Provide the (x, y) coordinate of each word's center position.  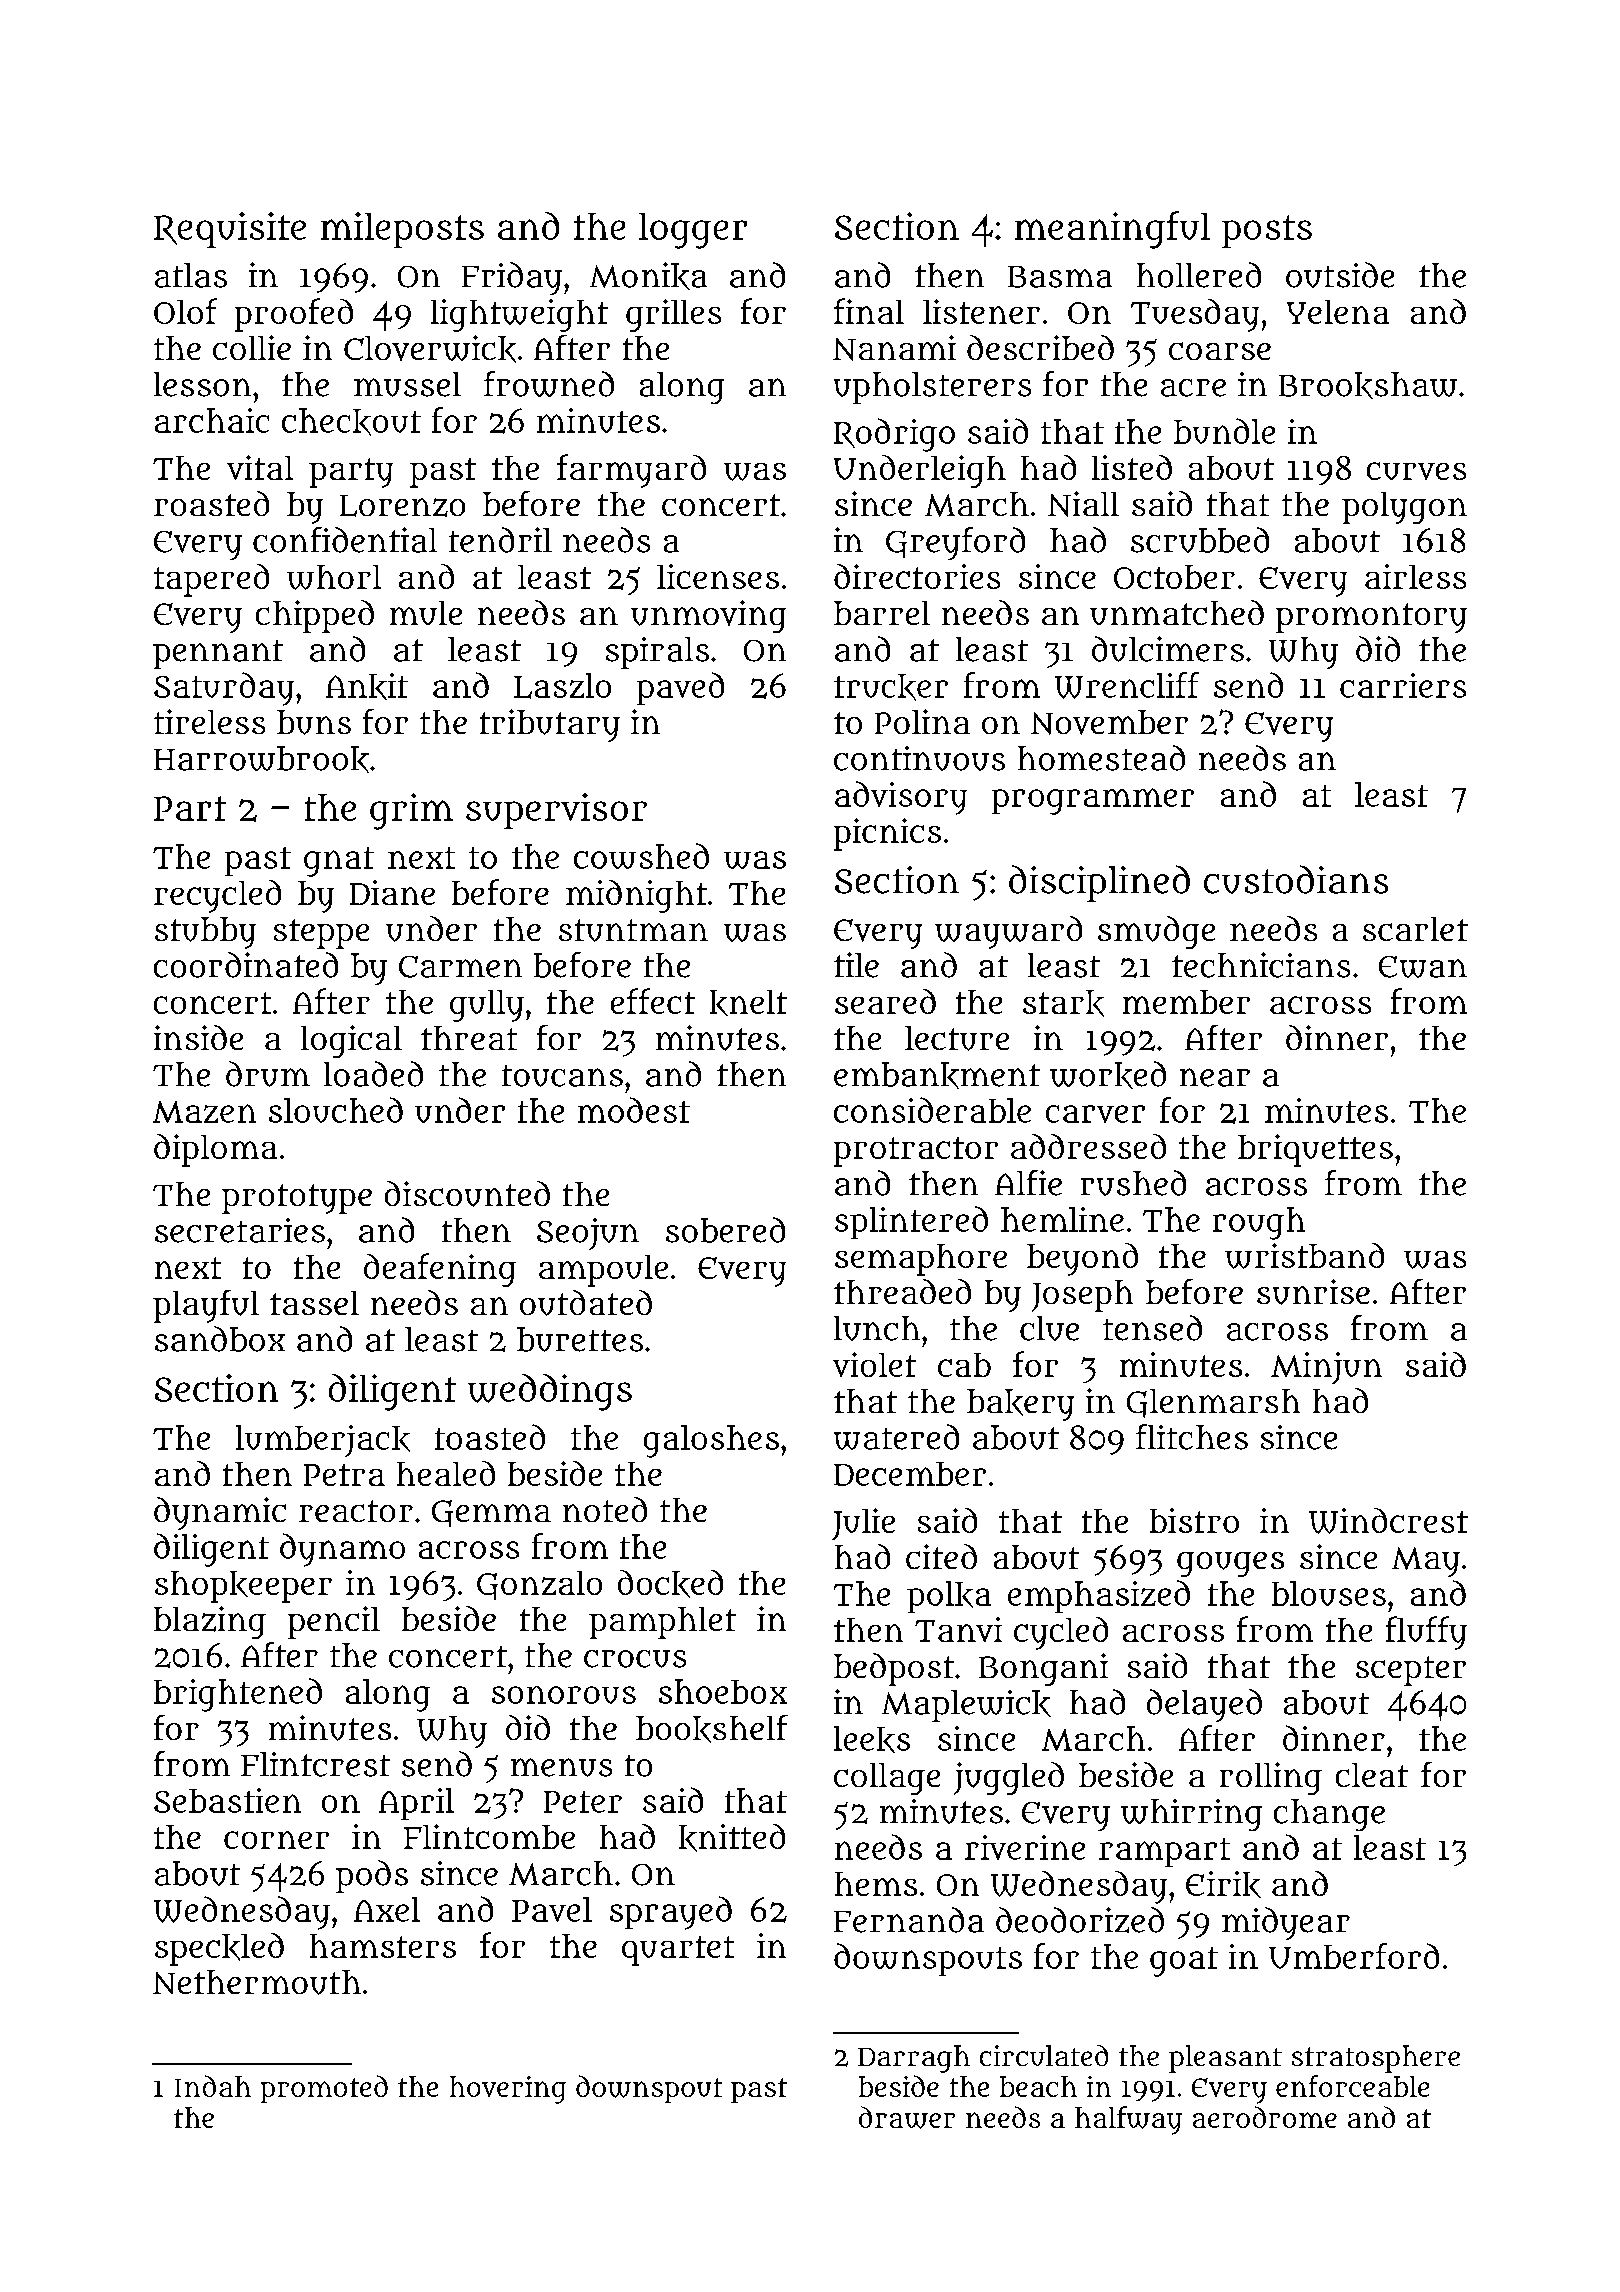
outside (1340, 275)
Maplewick (966, 1706)
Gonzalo (539, 1585)
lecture (957, 1038)
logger (693, 231)
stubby (205, 933)
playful (206, 1306)
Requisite (230, 230)
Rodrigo (894, 435)
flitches (1192, 1437)
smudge (1156, 932)
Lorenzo (402, 506)
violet (874, 1364)
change (1329, 1815)
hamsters (383, 1946)
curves (1416, 471)
